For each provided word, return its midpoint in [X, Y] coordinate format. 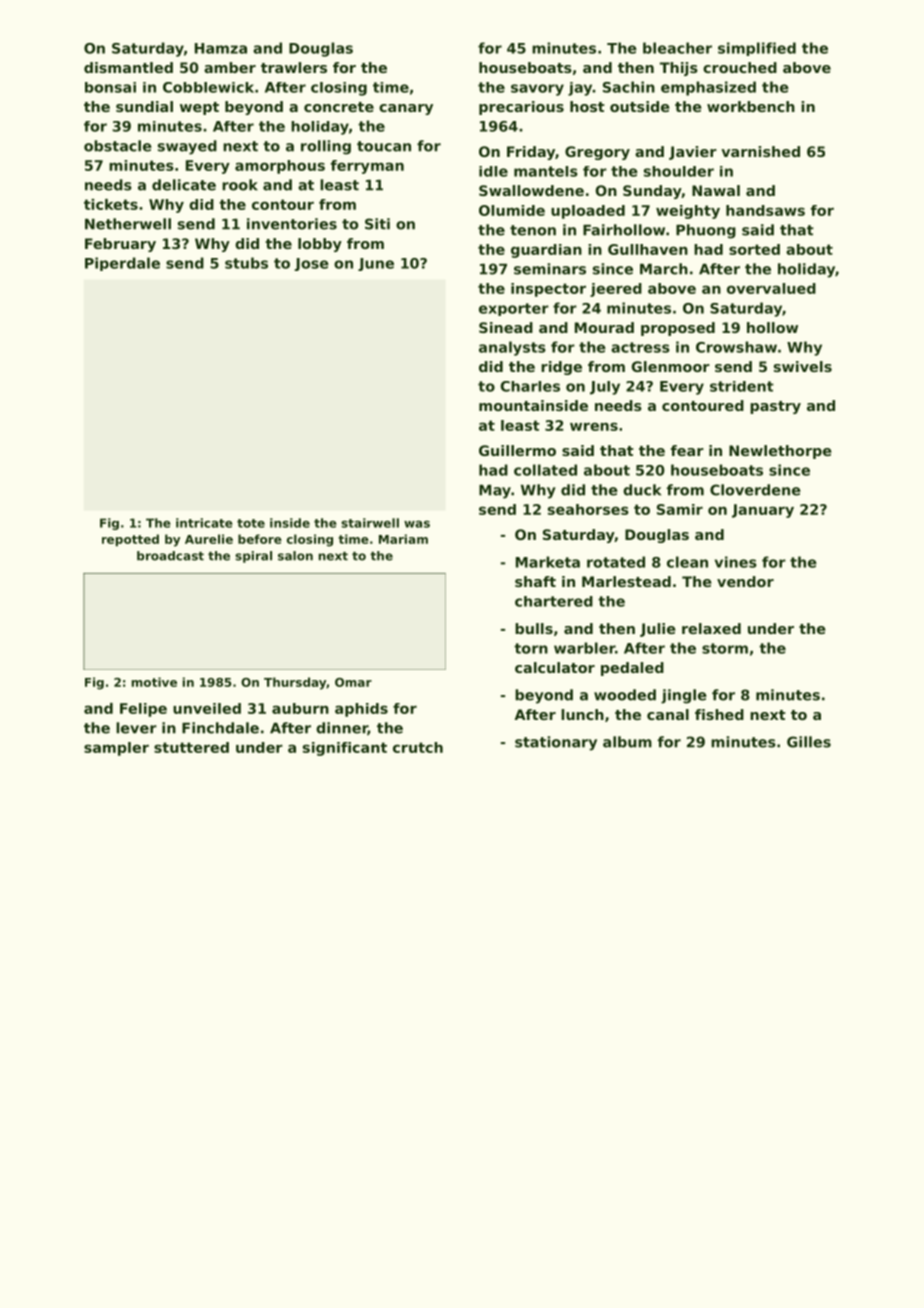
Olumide [512, 210]
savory [537, 90]
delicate [184, 185]
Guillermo [517, 450]
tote [251, 523]
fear [687, 450]
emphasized [708, 88]
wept [199, 108]
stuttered [191, 747]
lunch [582, 714]
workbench [751, 106]
